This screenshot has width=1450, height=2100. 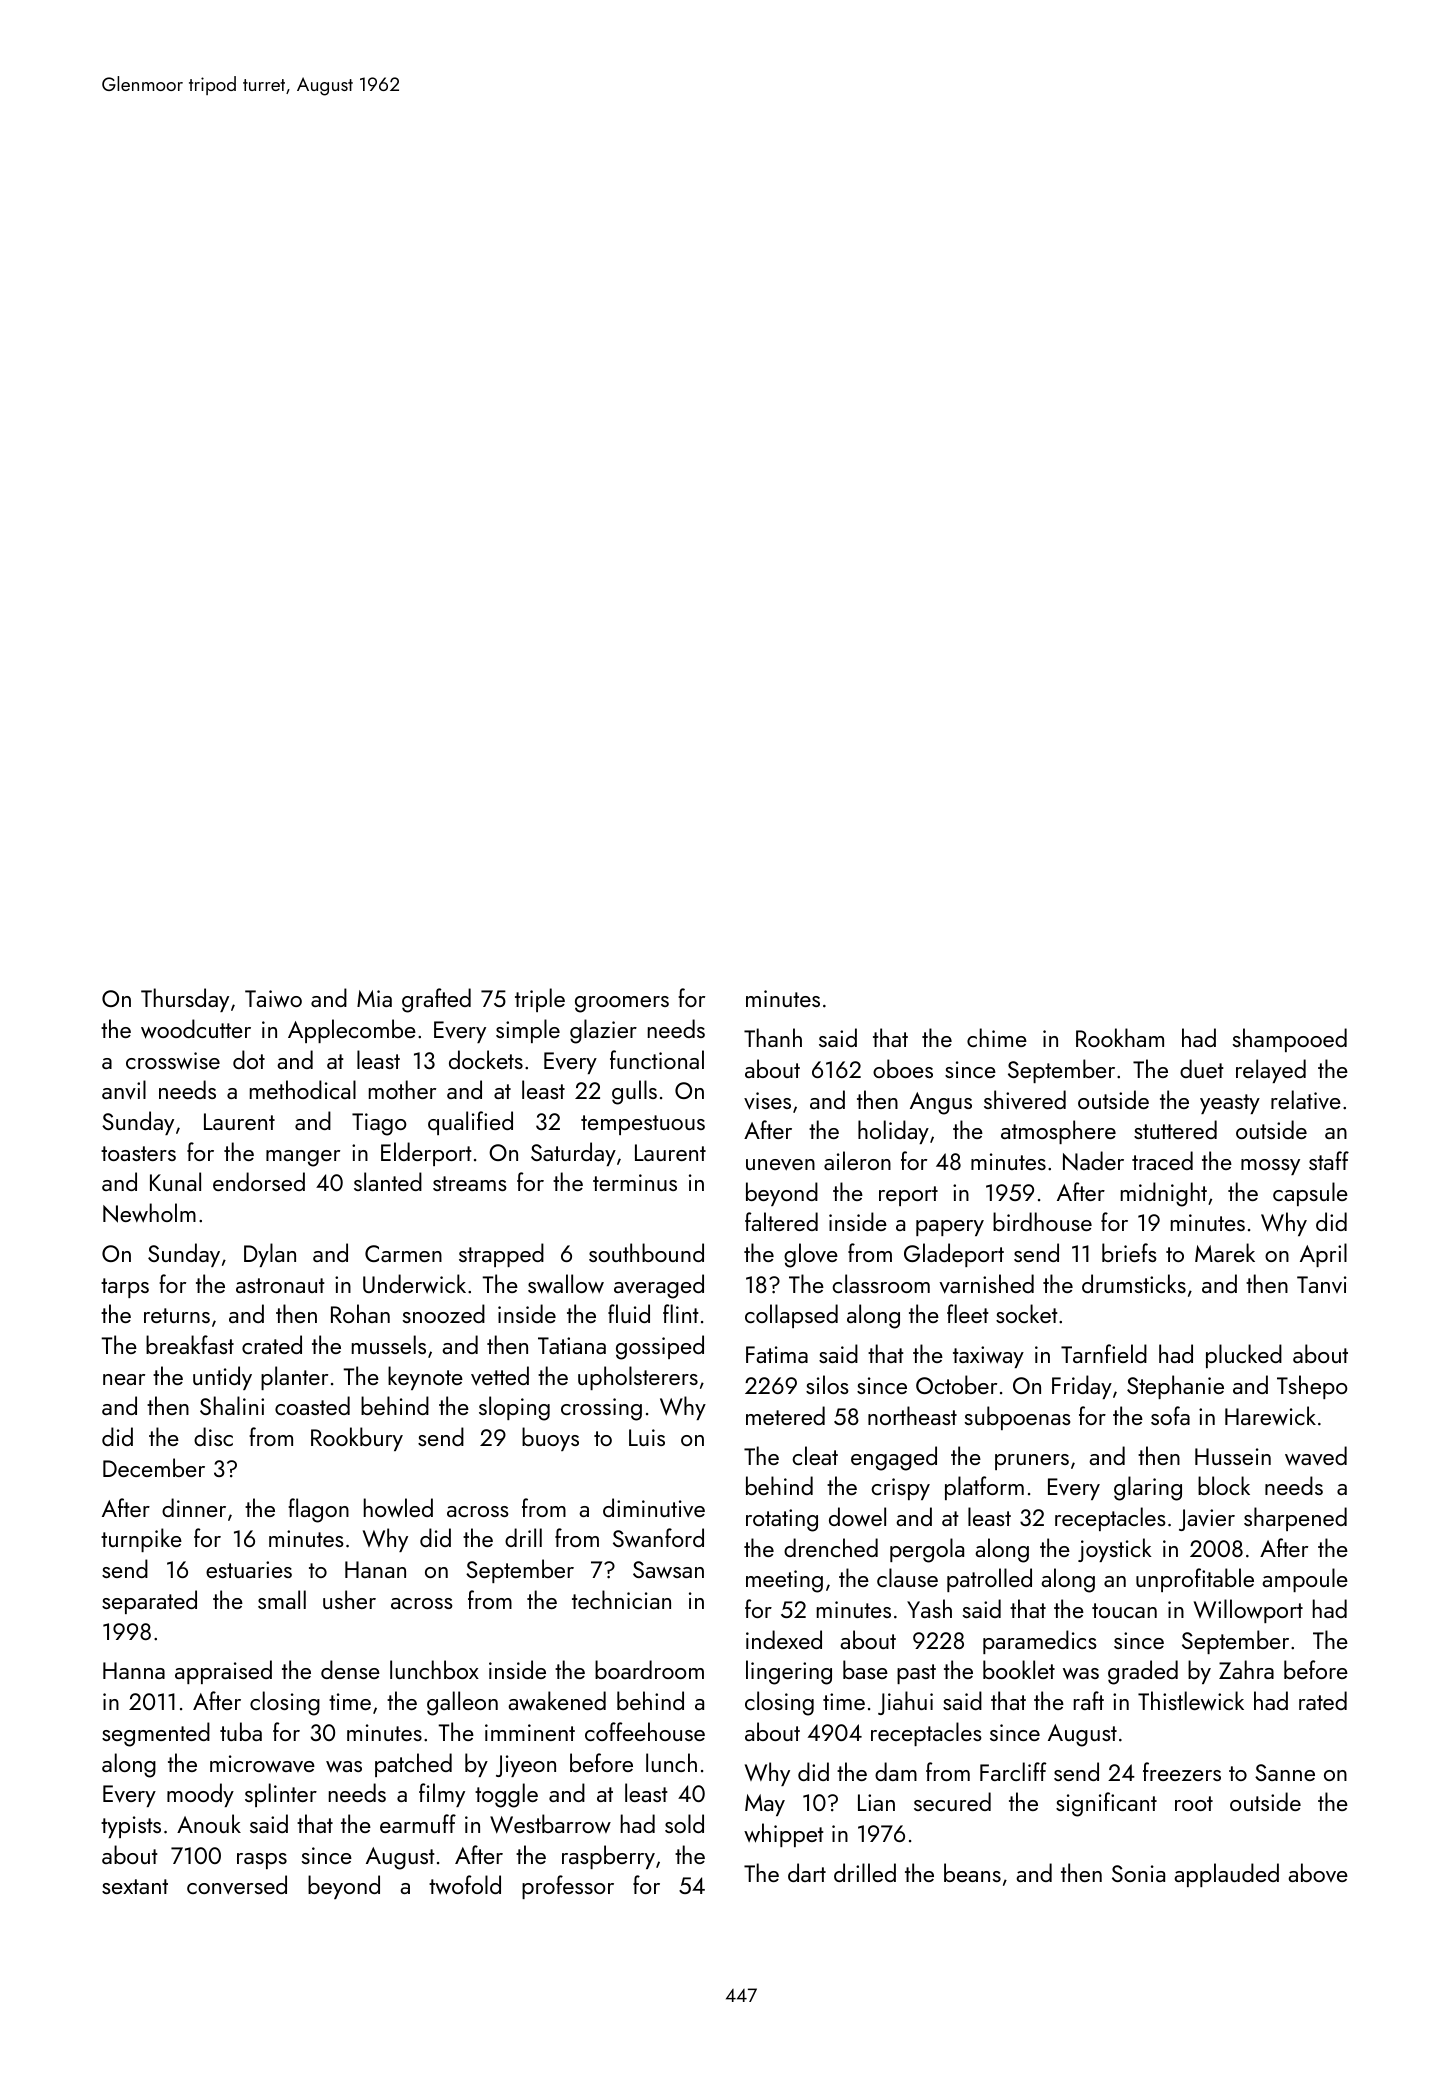 What do you see at coordinates (352, 1031) in the screenshot?
I see `Applecombe` at bounding box center [352, 1031].
